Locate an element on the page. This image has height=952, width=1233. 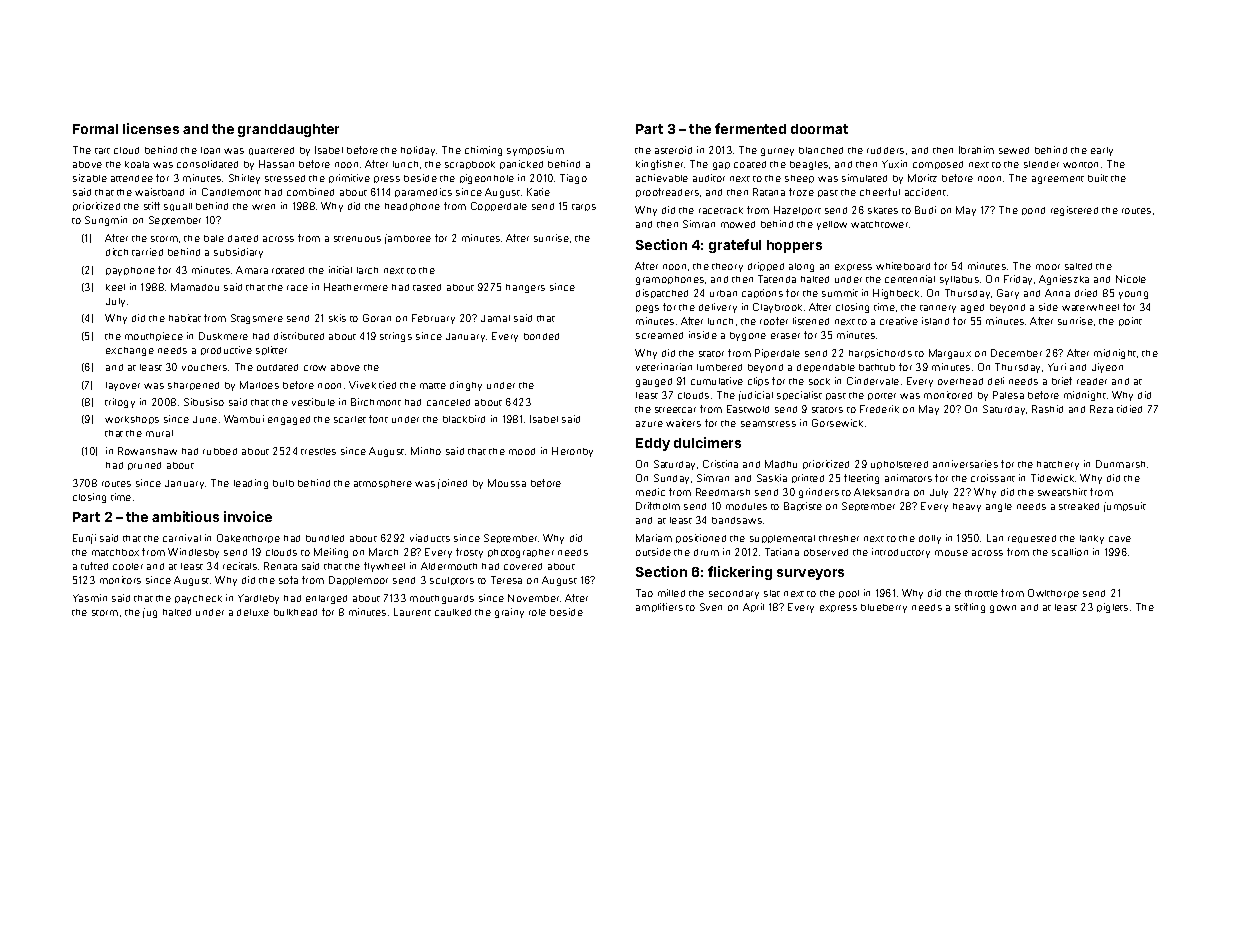
jumpsuit is located at coordinates (1125, 507).
